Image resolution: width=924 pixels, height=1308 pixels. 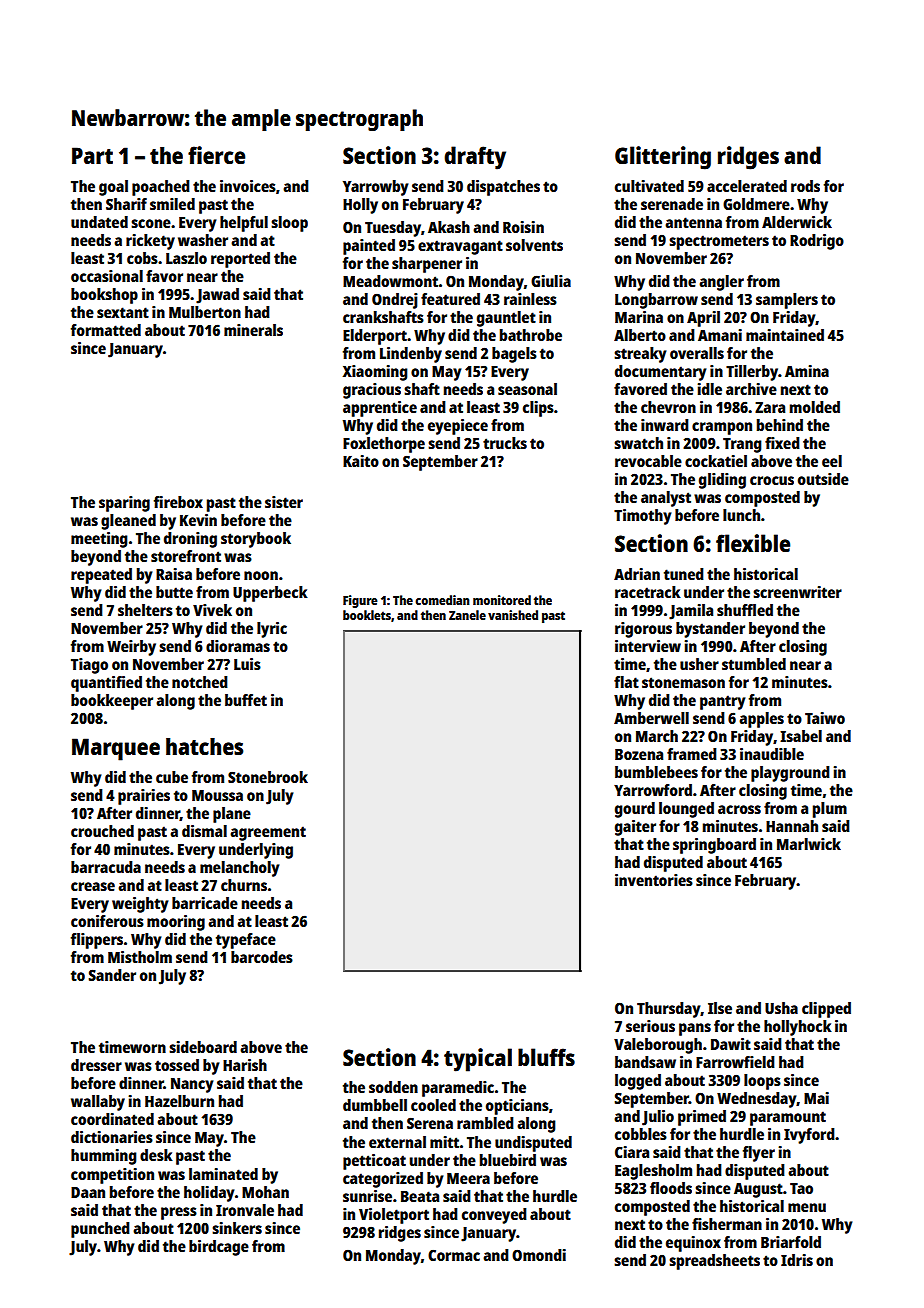 What do you see at coordinates (374, 1162) in the document?
I see `petticoat` at bounding box center [374, 1162].
